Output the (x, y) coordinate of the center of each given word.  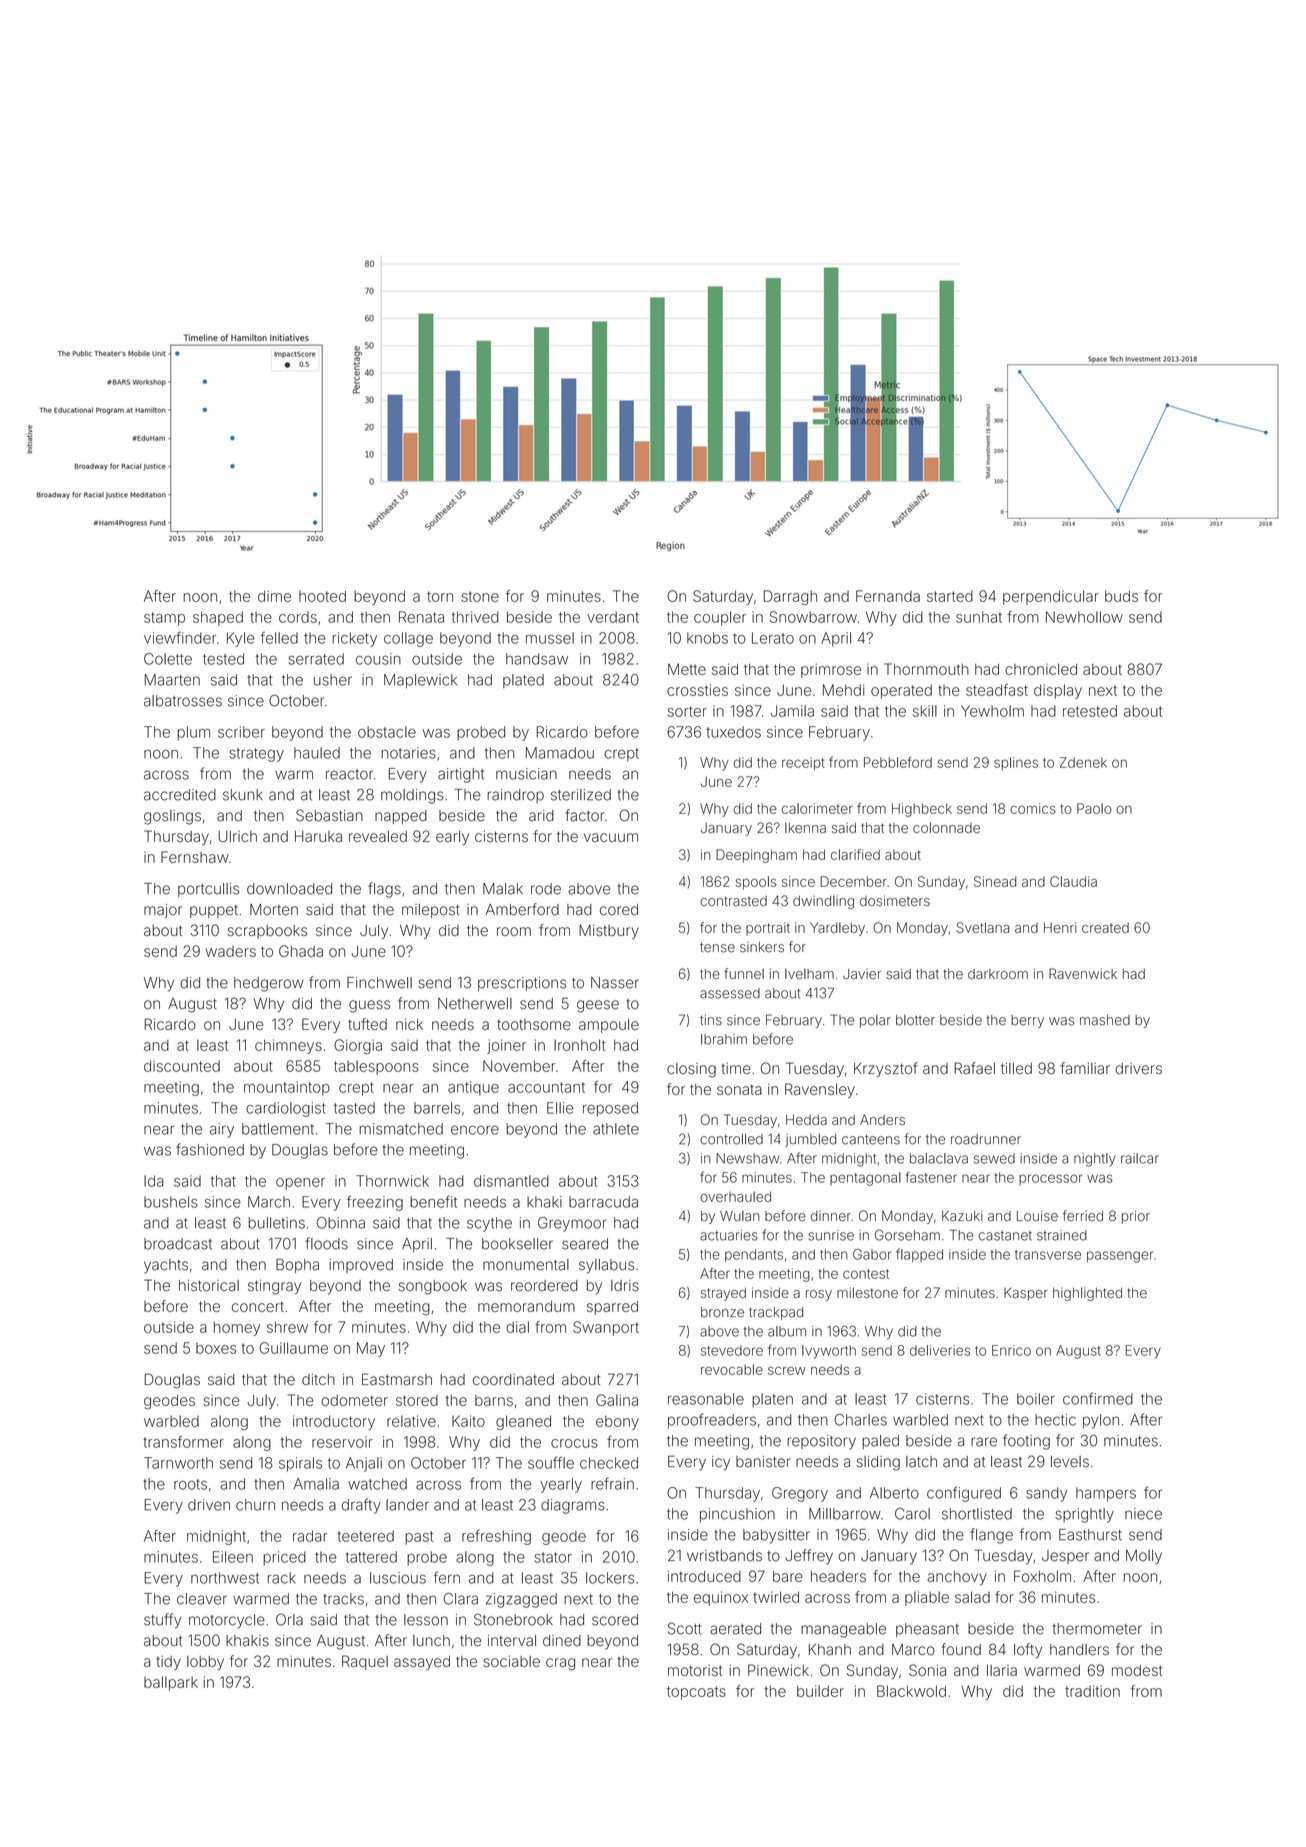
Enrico (1011, 1350)
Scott (684, 1628)
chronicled (1041, 669)
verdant (613, 617)
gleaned (523, 1422)
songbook (433, 1287)
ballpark (171, 1683)
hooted (322, 596)
